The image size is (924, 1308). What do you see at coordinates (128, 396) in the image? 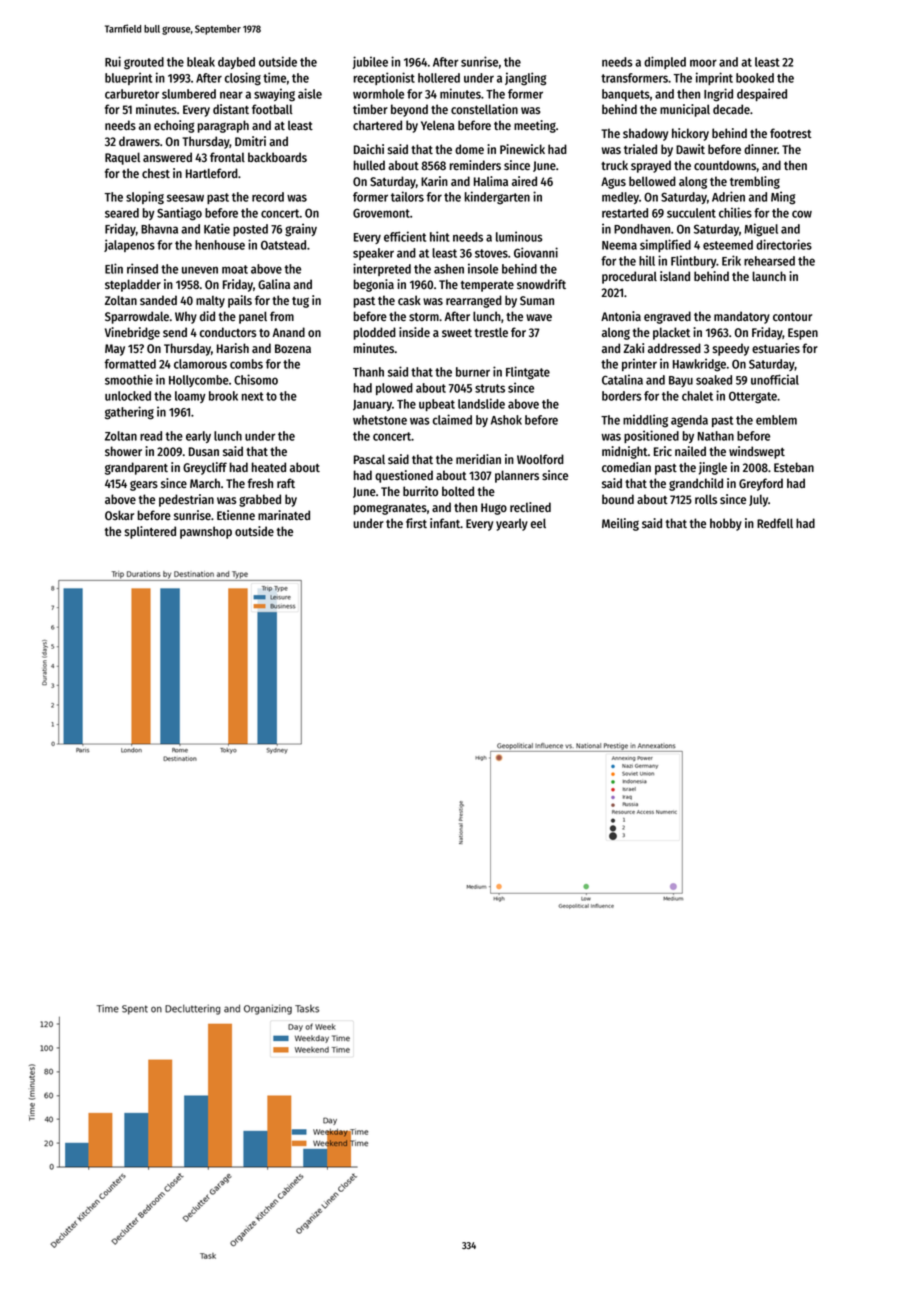
I see `unlocked` at bounding box center [128, 396].
